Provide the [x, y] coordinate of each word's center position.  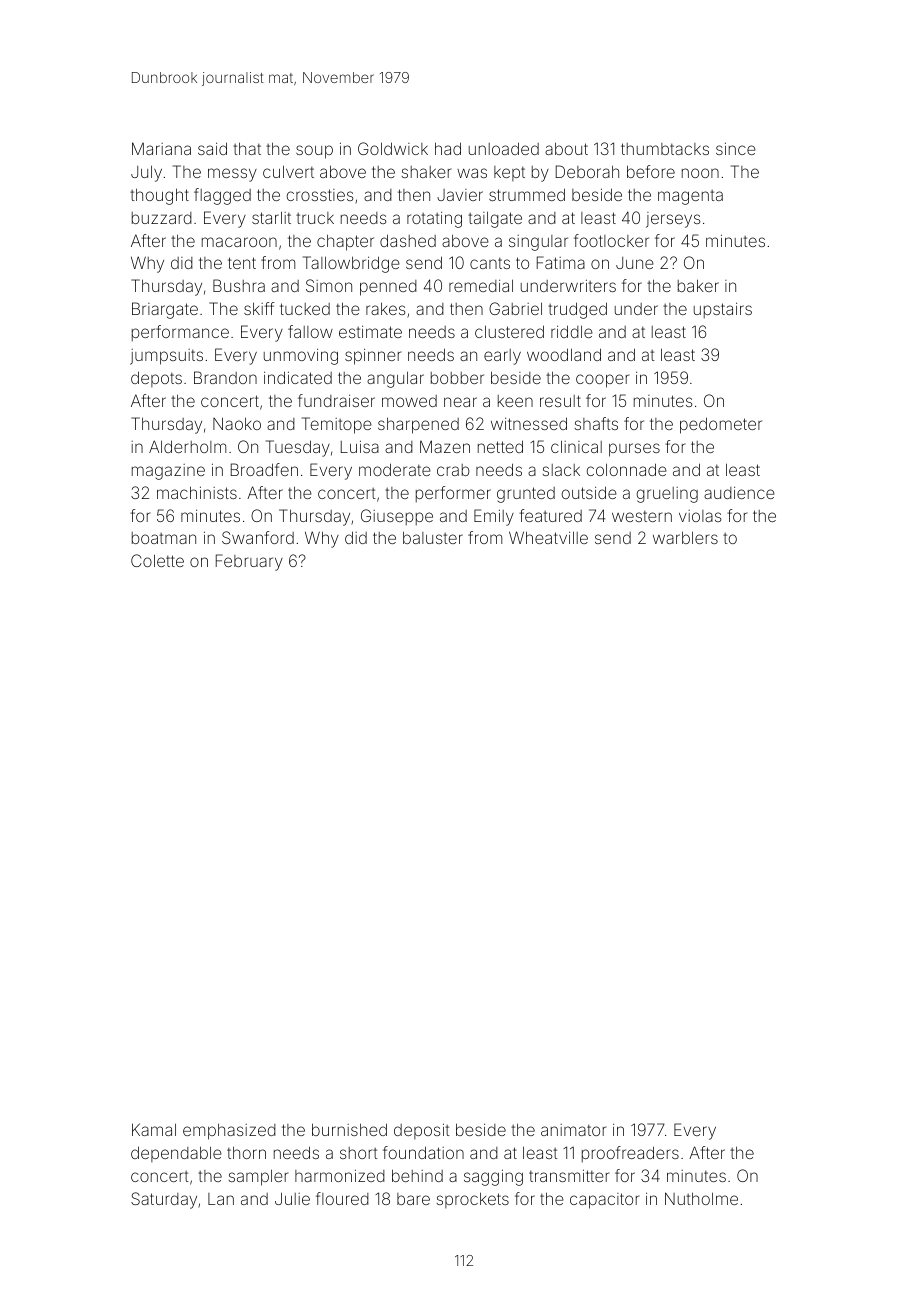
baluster [433, 537]
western [642, 516]
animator [573, 1130]
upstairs [723, 310]
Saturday [164, 1200]
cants [490, 263]
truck [315, 218]
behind [417, 1175]
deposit [422, 1131]
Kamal [154, 1129]
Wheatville [548, 537]
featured [550, 515]
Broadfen [264, 469]
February [249, 562]
